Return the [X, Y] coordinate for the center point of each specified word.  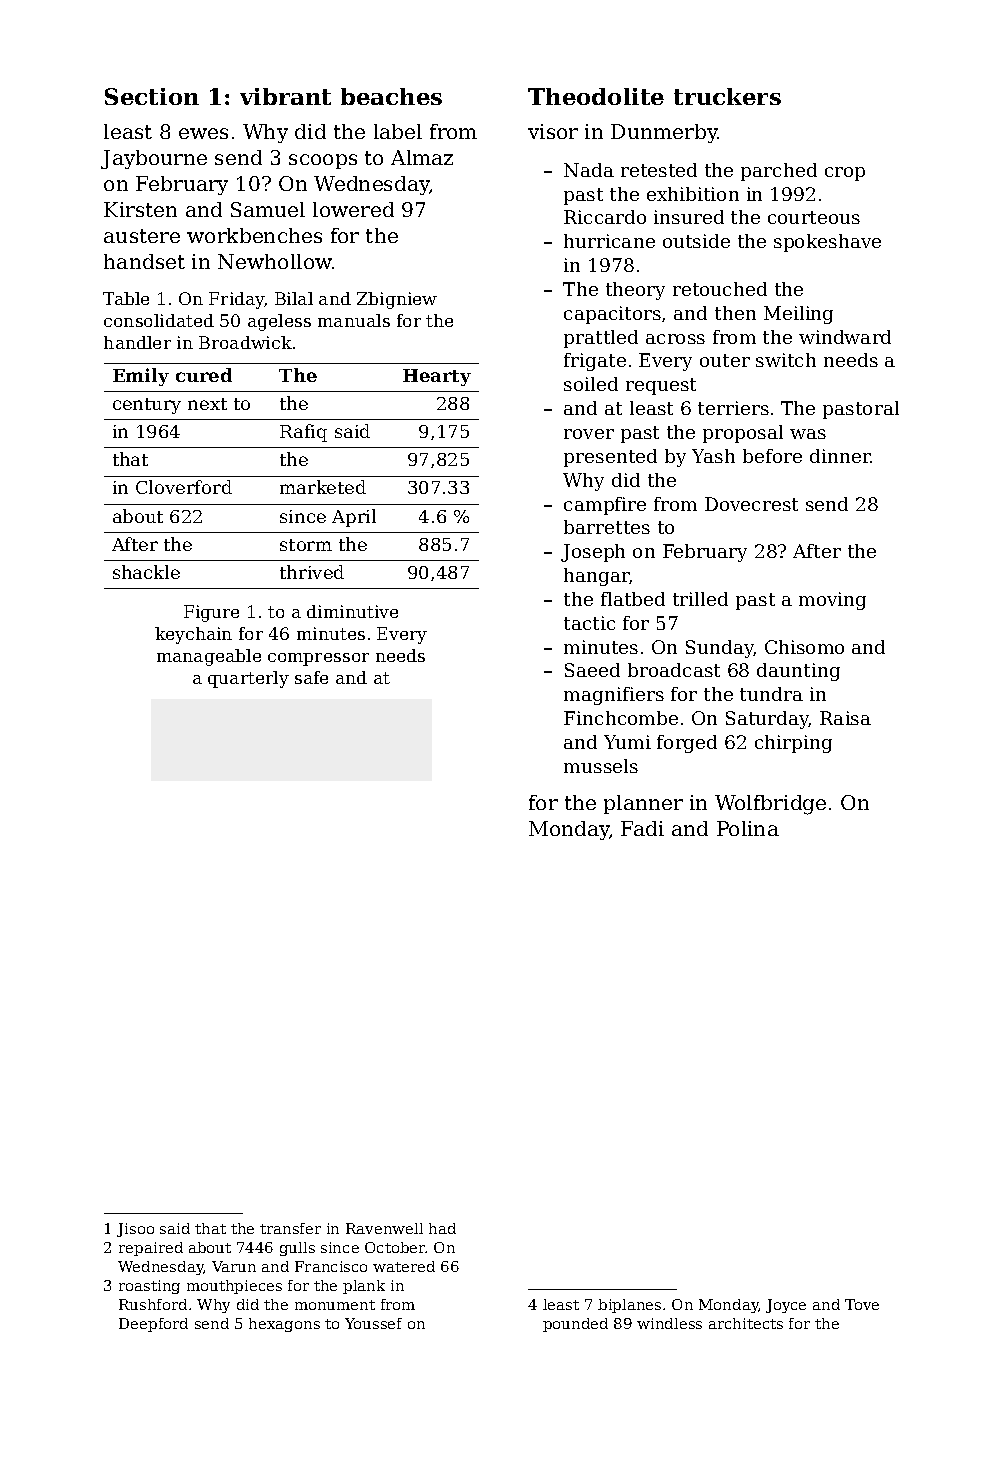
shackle [146, 572]
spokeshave [827, 243]
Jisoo [135, 1230]
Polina [748, 828]
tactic [589, 623]
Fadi [642, 828]
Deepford [153, 1325]
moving [832, 601]
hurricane [609, 241]
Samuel [268, 209]
